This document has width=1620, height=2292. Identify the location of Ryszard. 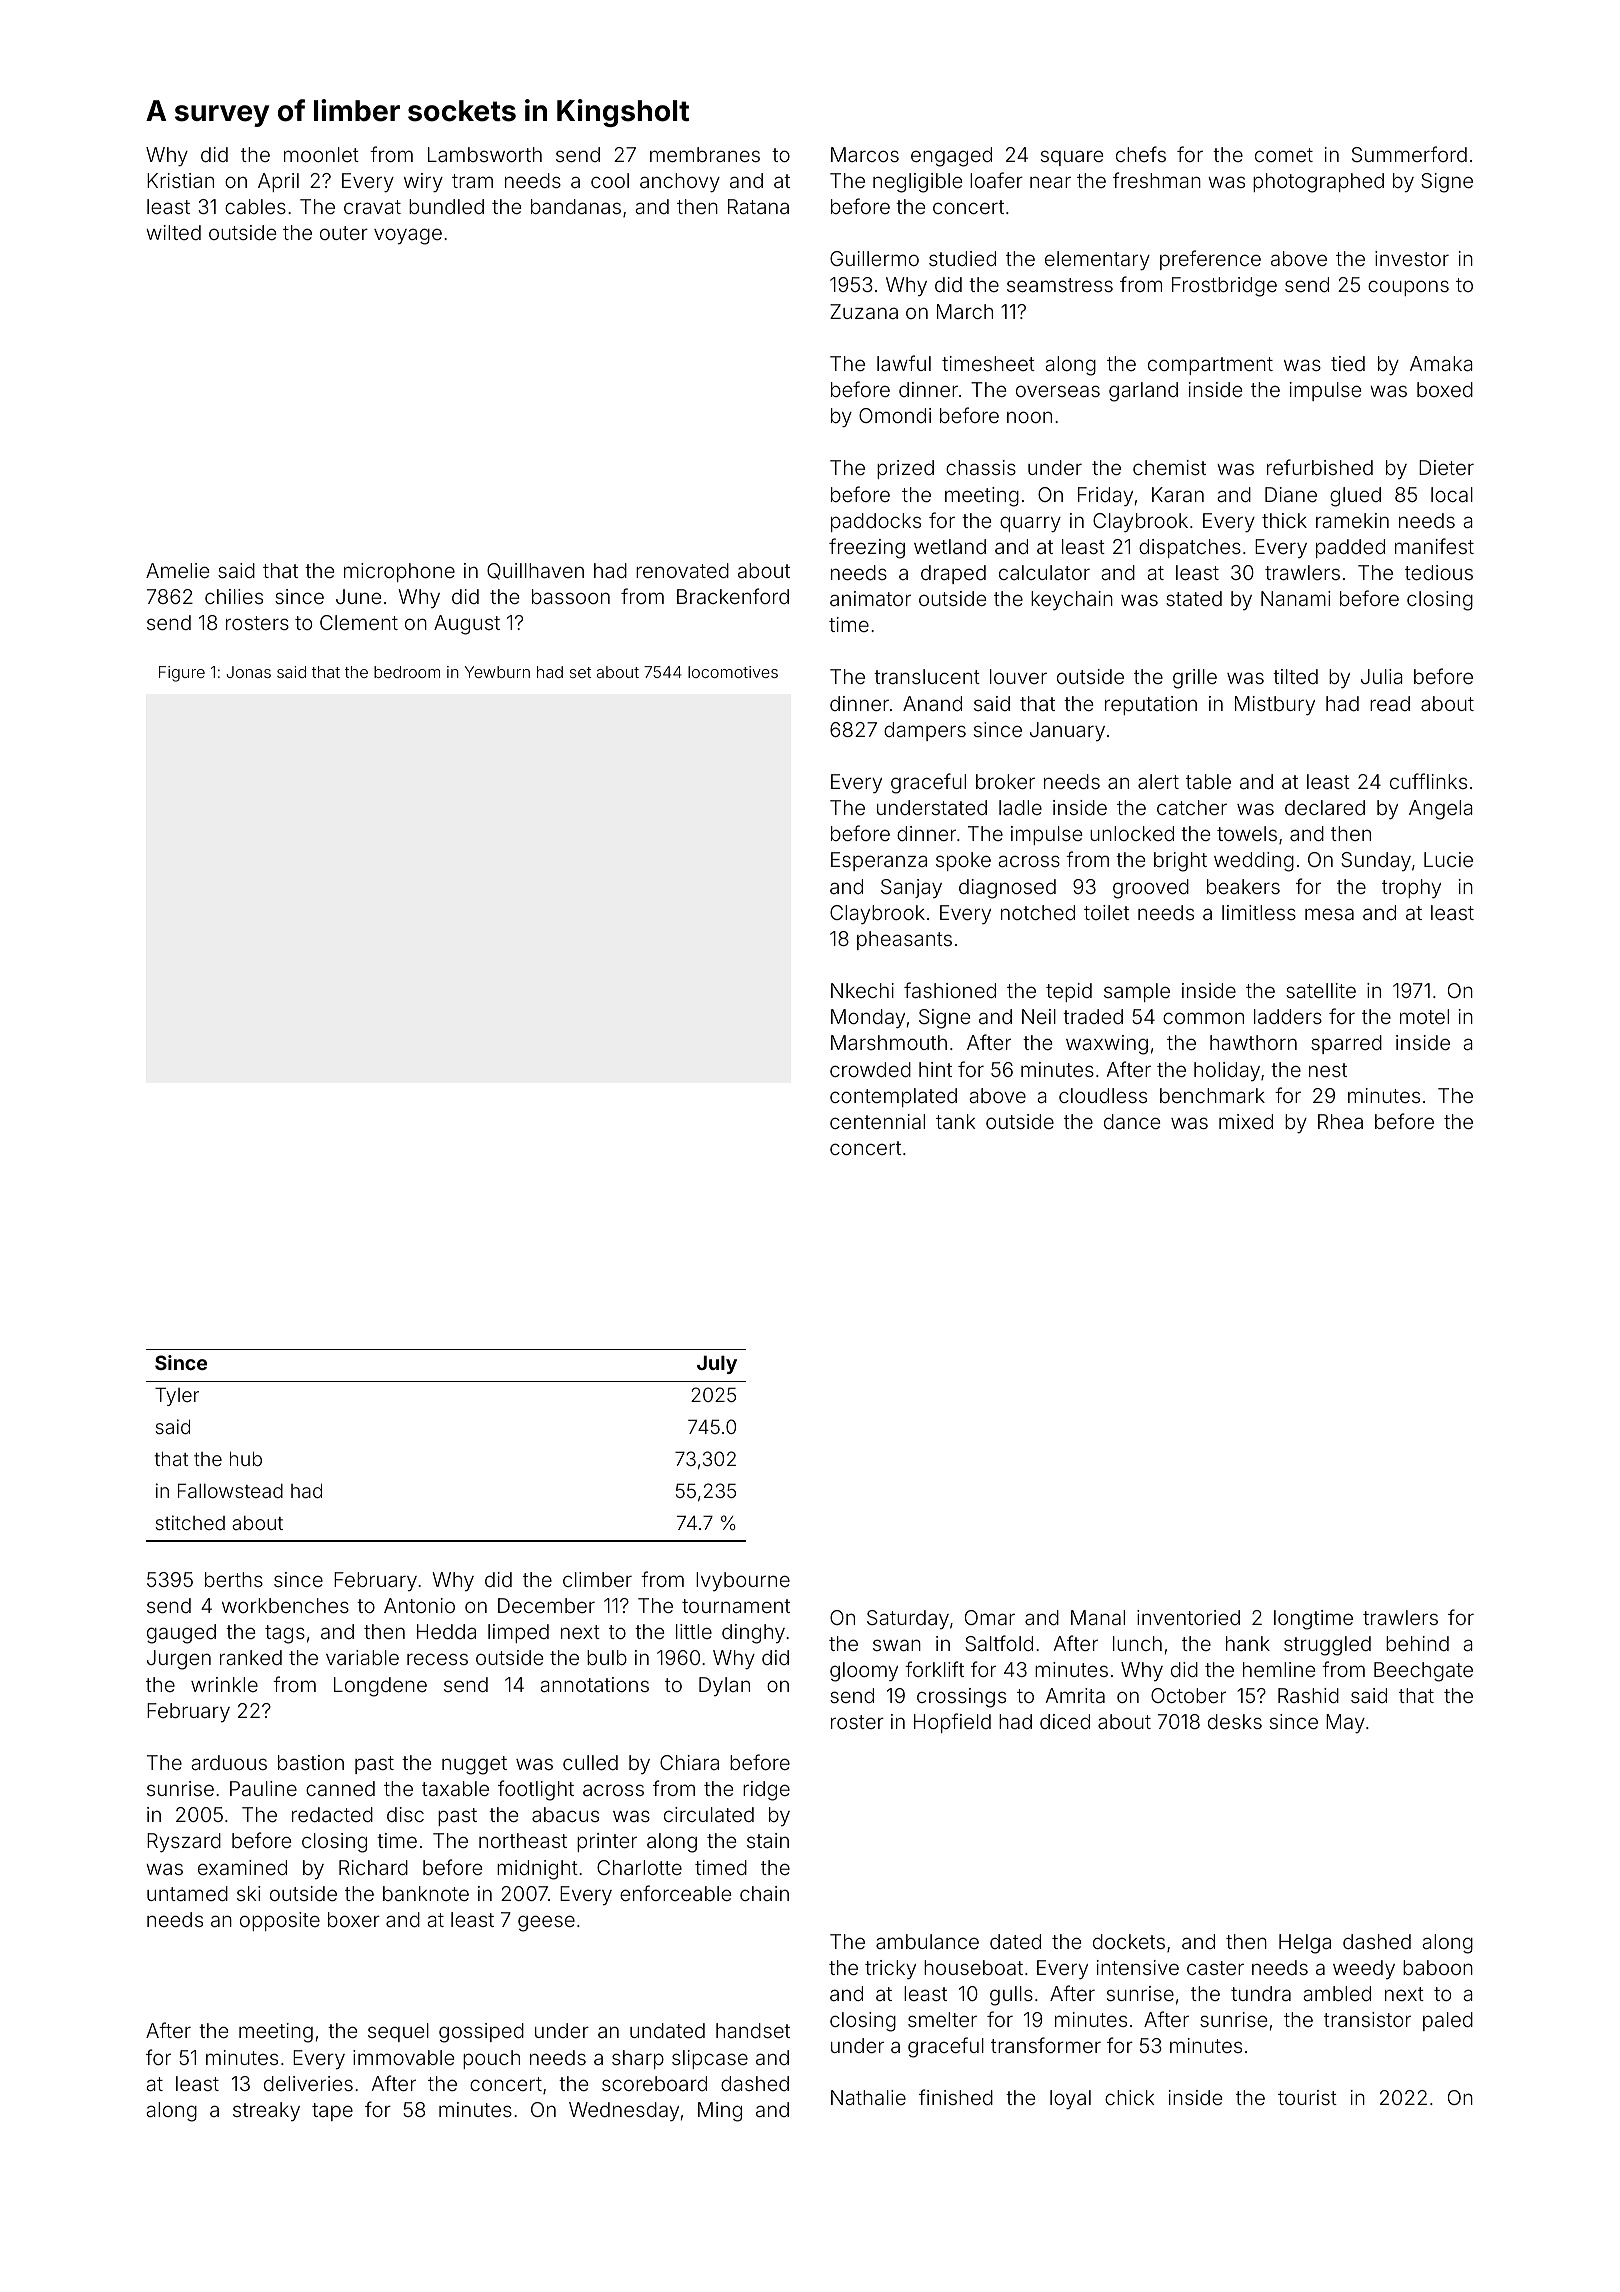
(184, 1842).
